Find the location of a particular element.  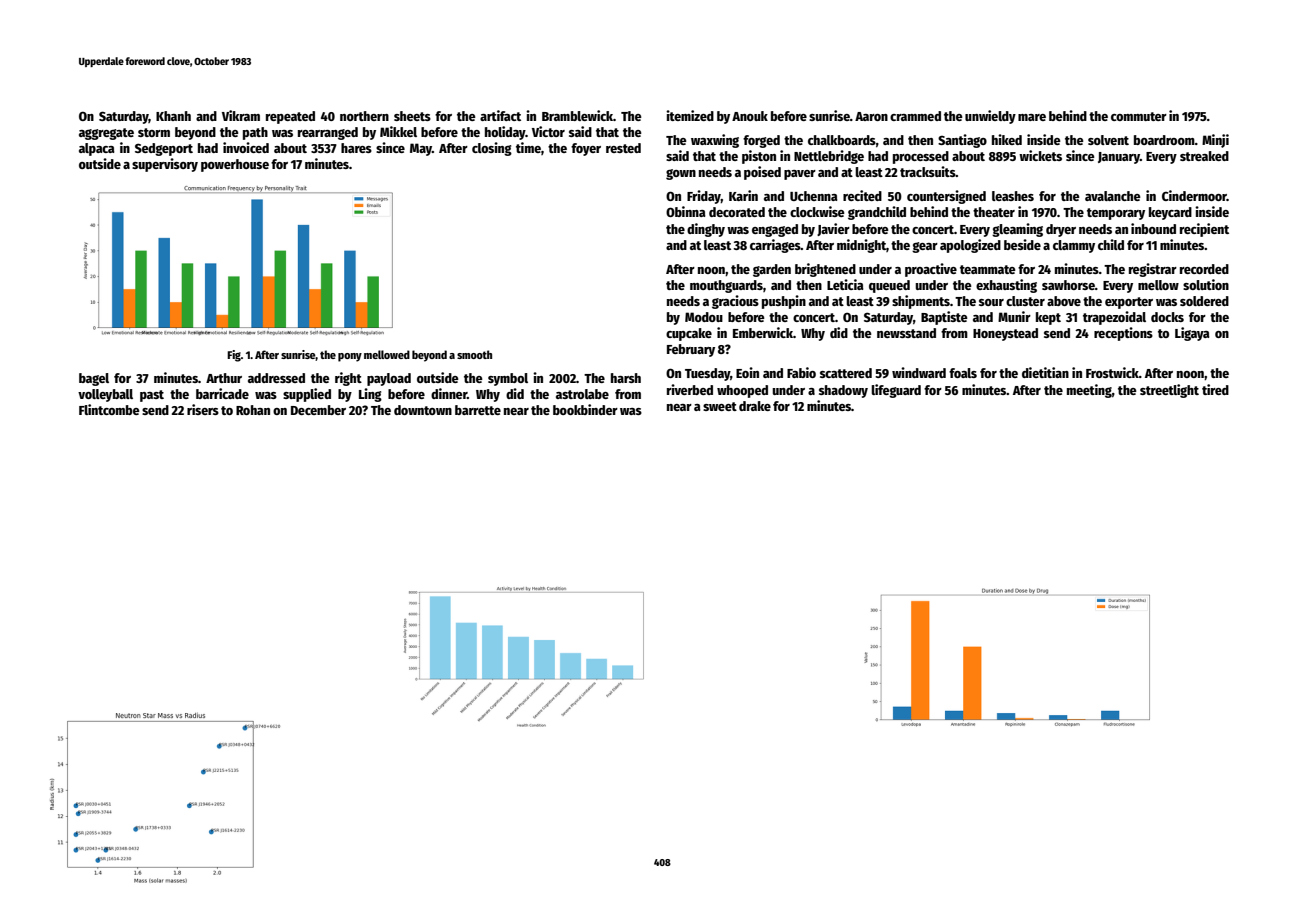

alpaca is located at coordinates (97, 149).
